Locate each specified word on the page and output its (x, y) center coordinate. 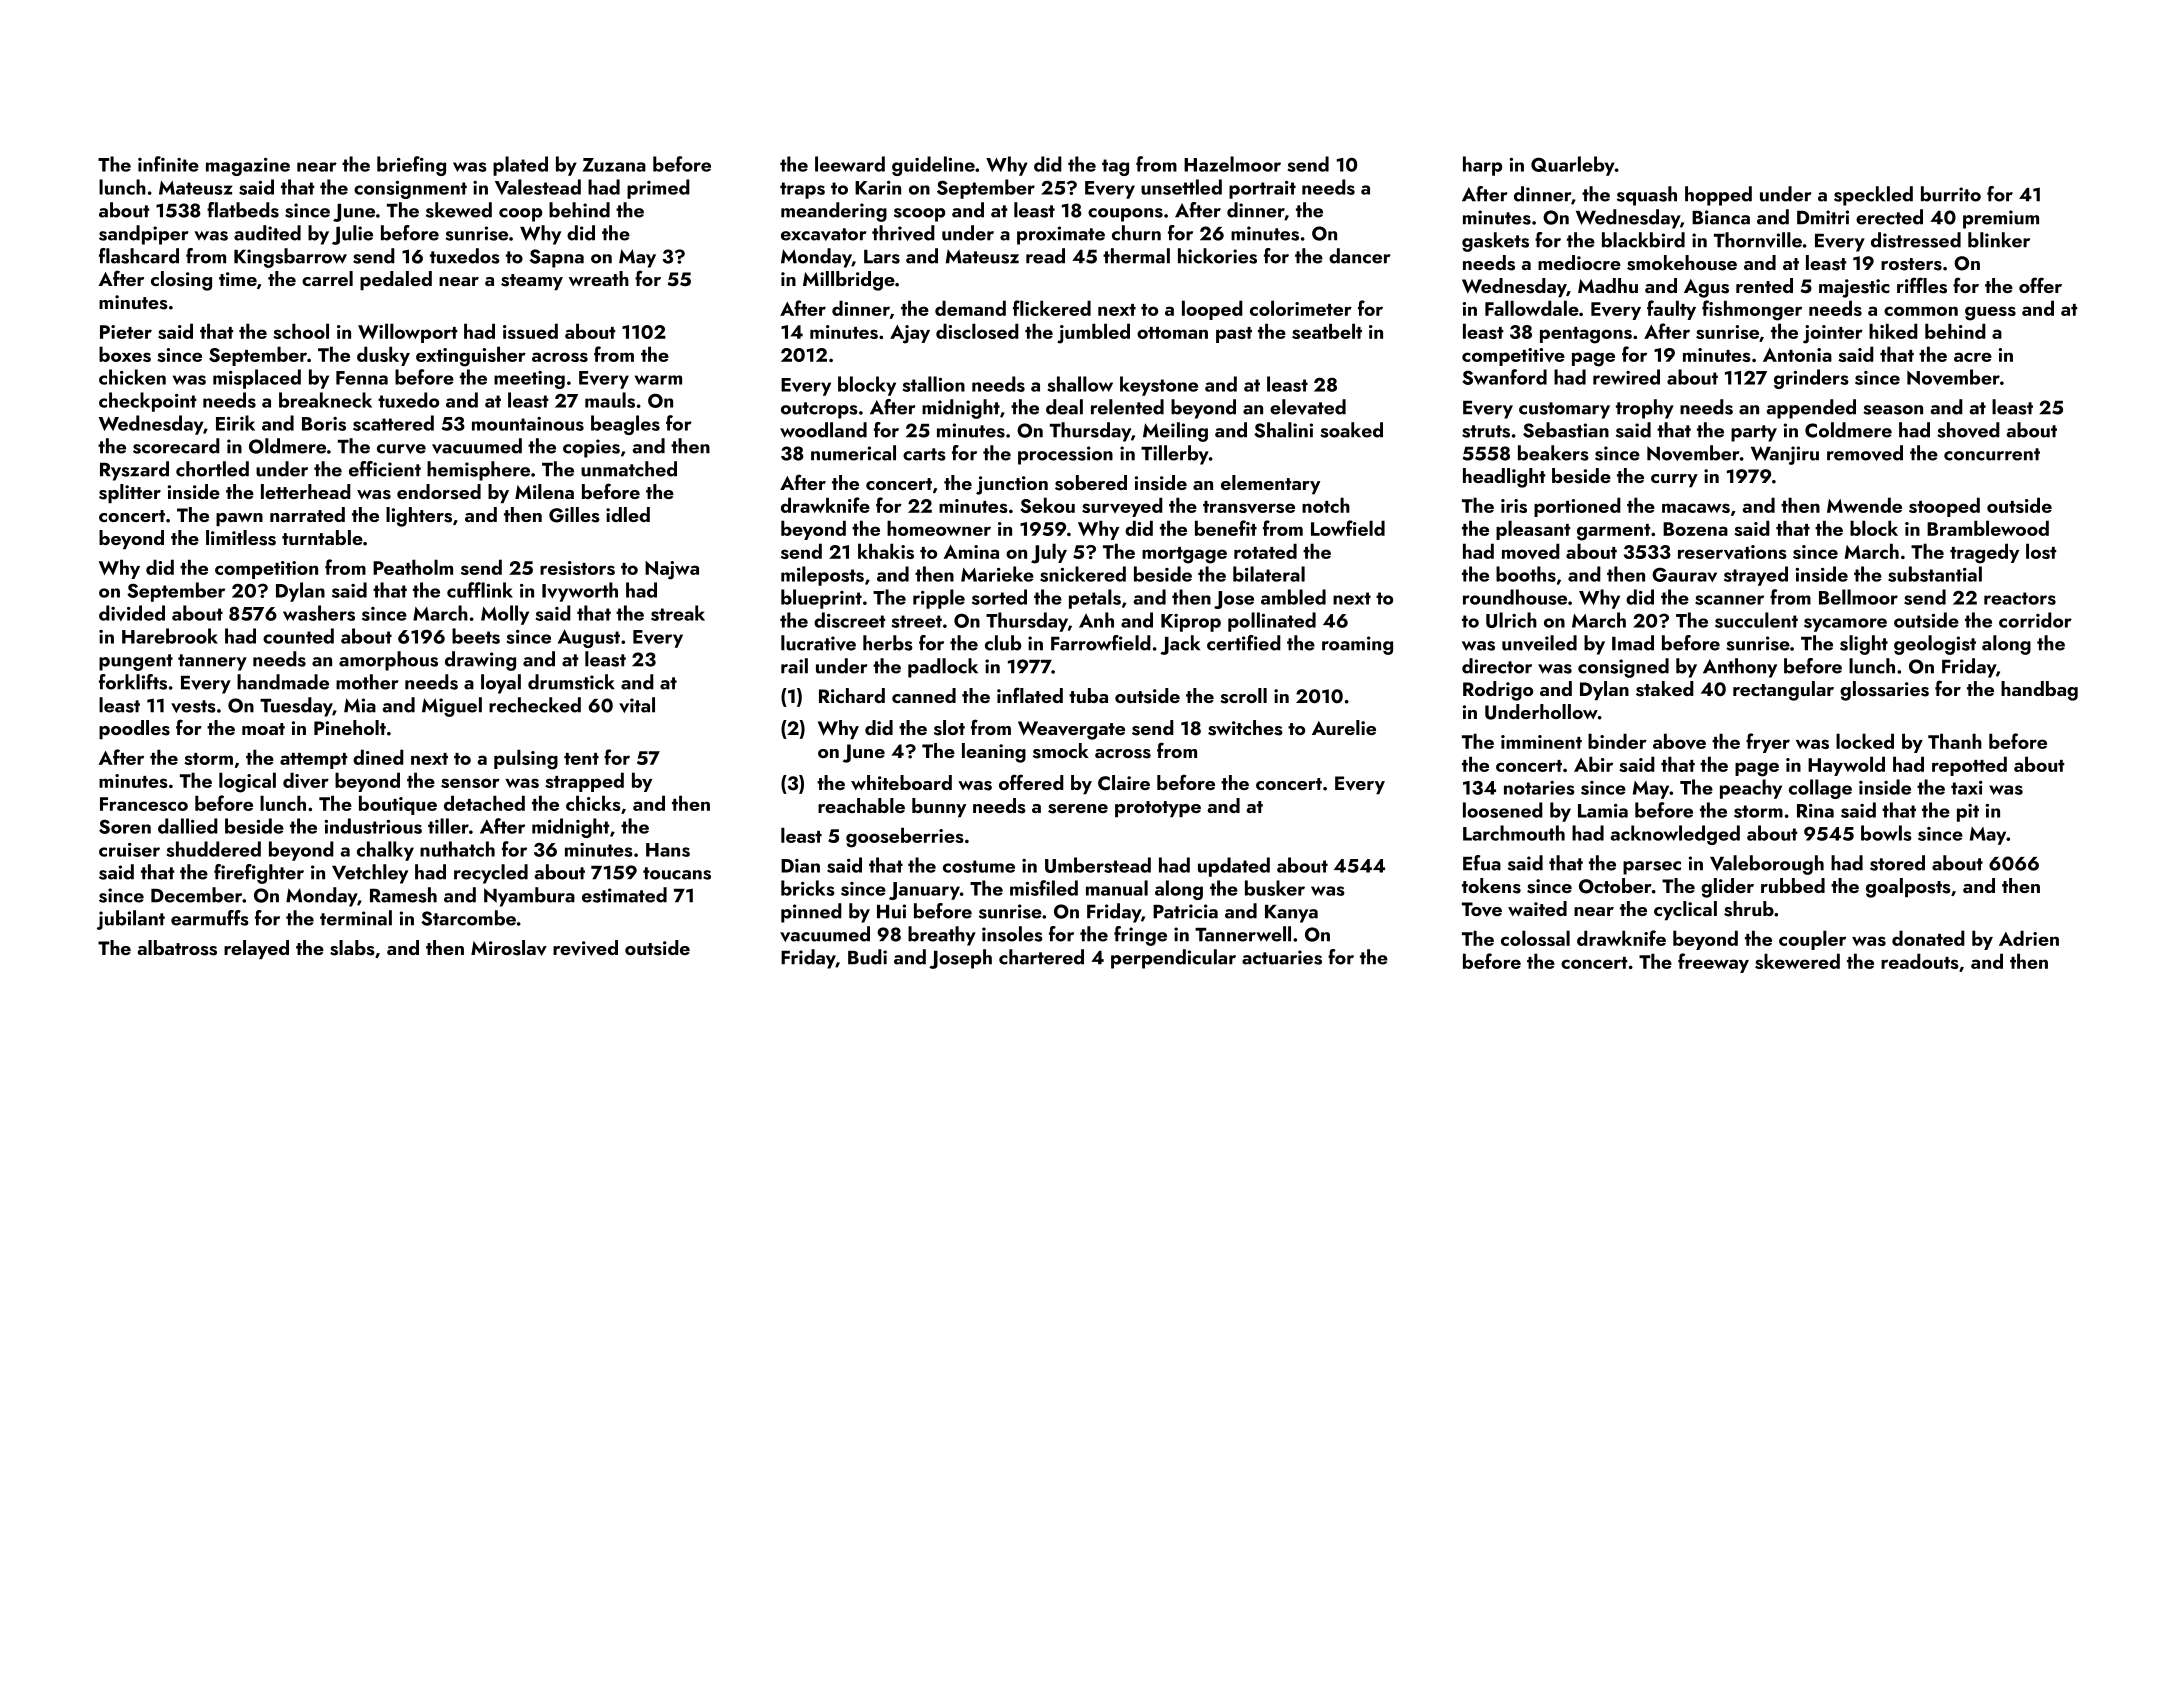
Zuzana (614, 165)
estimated (624, 895)
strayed (1756, 576)
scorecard (176, 446)
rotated (1265, 551)
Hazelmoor (1232, 164)
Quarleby (1573, 166)
